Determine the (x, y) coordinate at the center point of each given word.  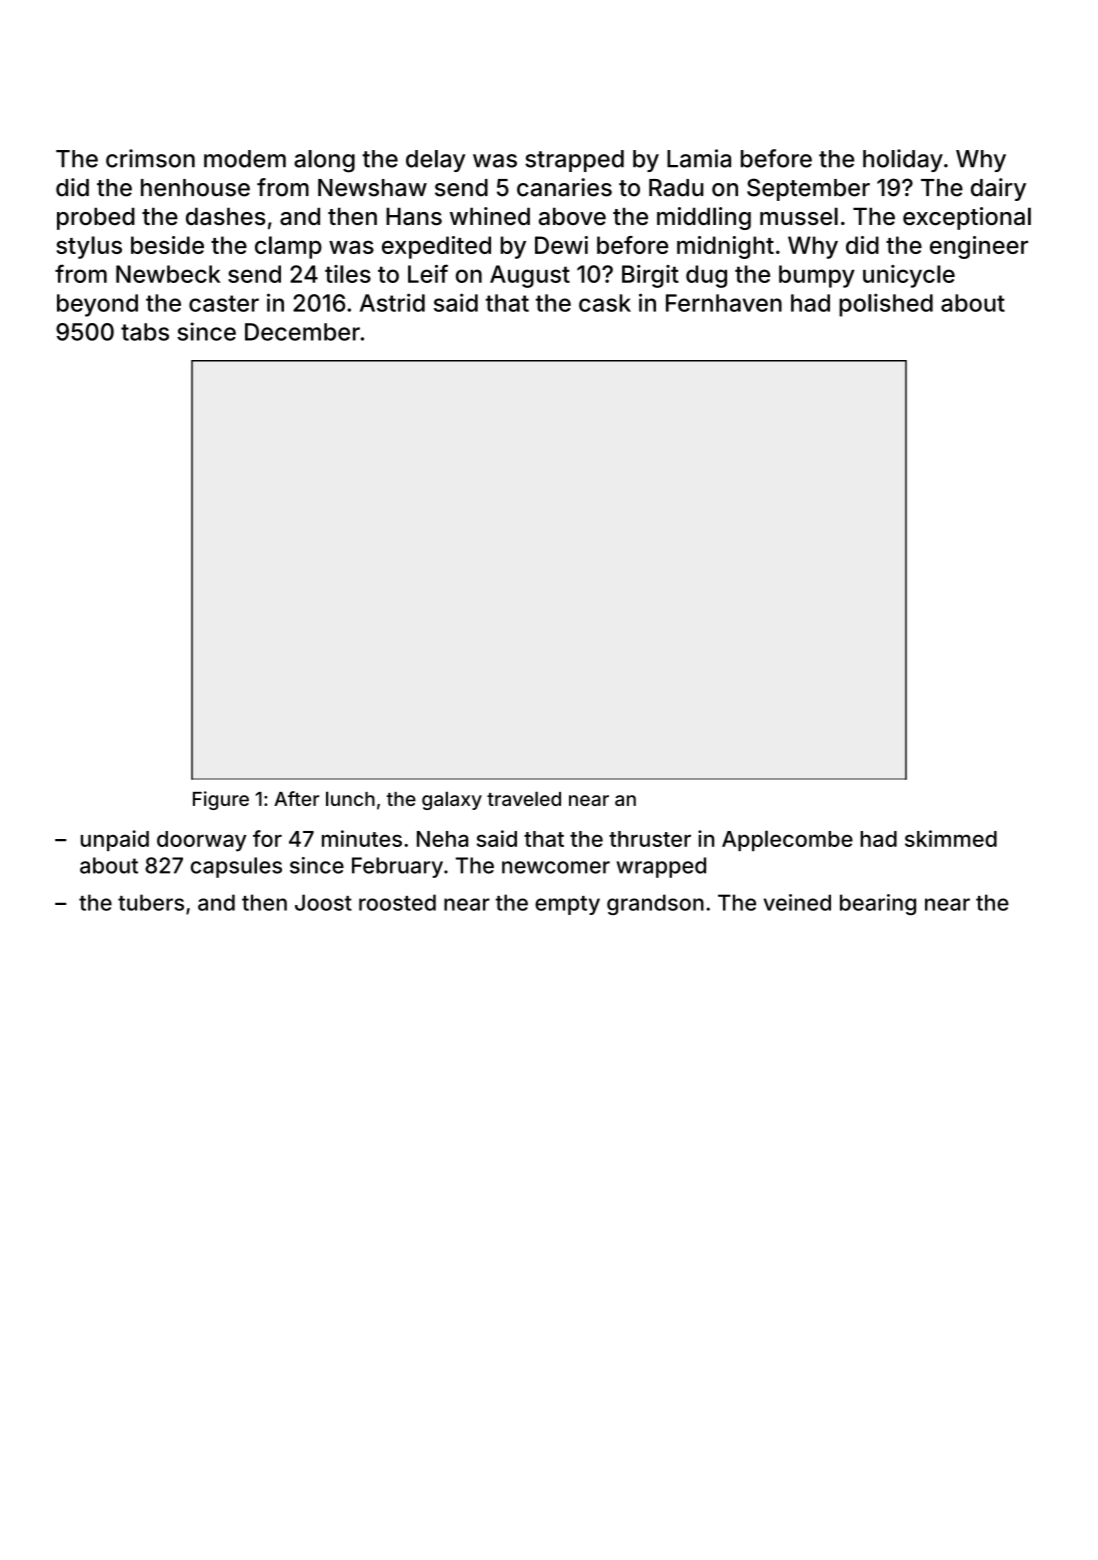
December (302, 332)
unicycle (909, 276)
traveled (524, 798)
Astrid (392, 302)
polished (886, 305)
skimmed (951, 838)
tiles (348, 274)
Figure (221, 800)
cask (605, 303)
